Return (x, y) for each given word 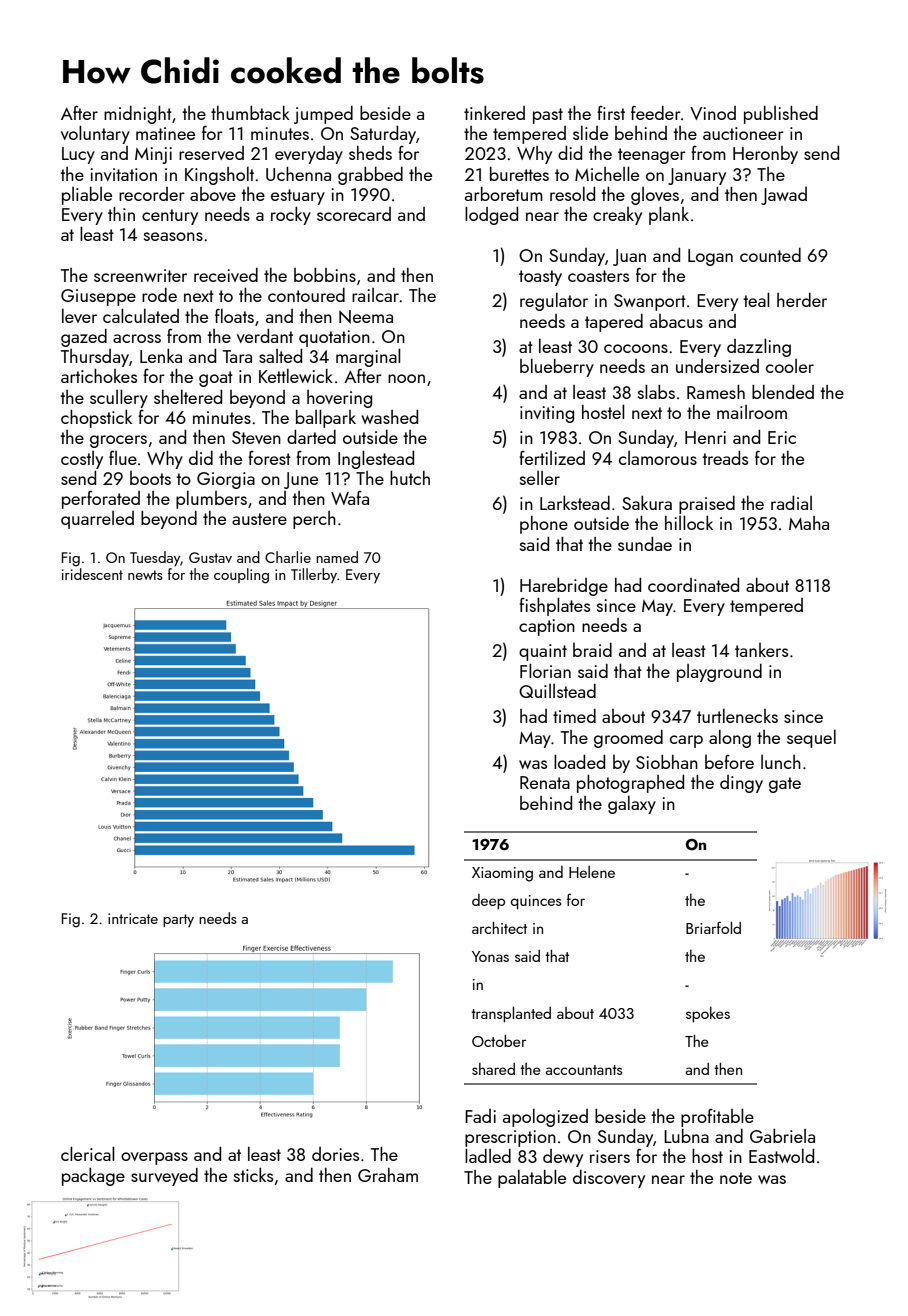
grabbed (370, 176)
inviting (547, 414)
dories (335, 1154)
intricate (133, 918)
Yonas (490, 956)
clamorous (658, 458)
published (781, 115)
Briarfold (713, 927)
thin (121, 214)
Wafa (350, 498)
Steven (256, 437)
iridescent (92, 574)
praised (707, 505)
